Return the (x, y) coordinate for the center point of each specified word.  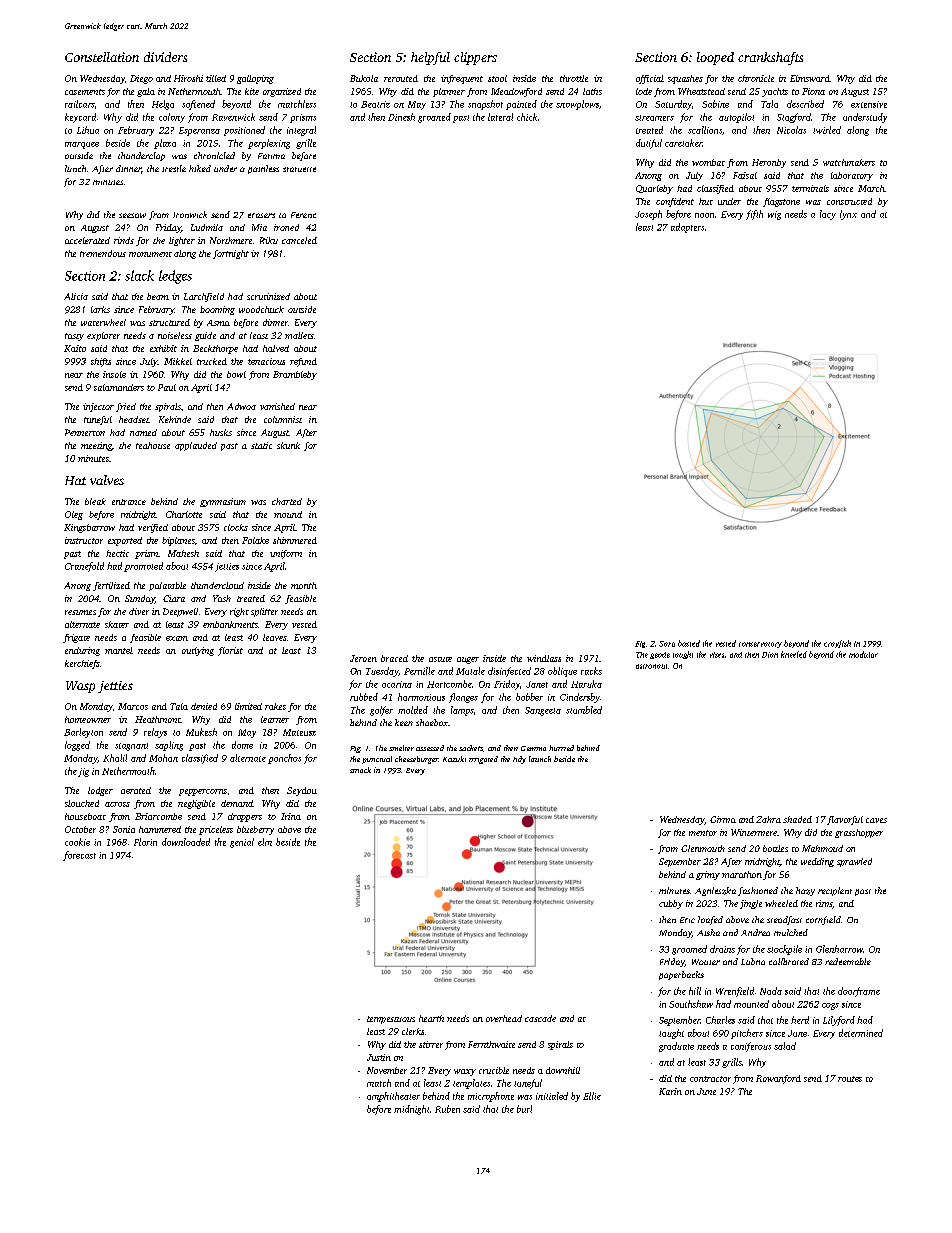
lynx (848, 215)
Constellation (102, 57)
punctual (377, 760)
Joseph (648, 215)
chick (527, 117)
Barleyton (83, 733)
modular (863, 654)
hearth (431, 1018)
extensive (869, 104)
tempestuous (391, 1020)
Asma (218, 323)
